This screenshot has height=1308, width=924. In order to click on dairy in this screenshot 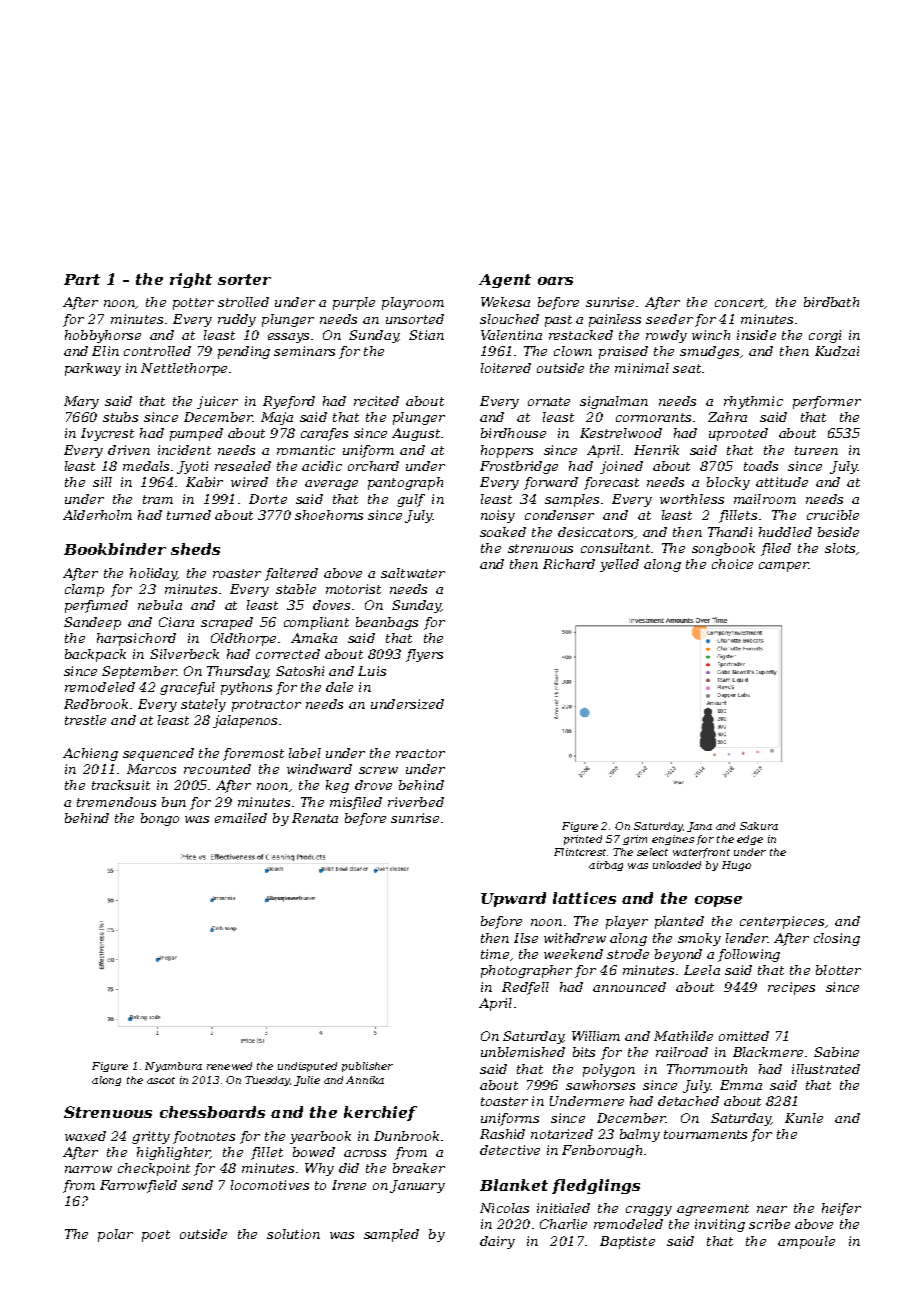, I will do `click(497, 1242)`.
